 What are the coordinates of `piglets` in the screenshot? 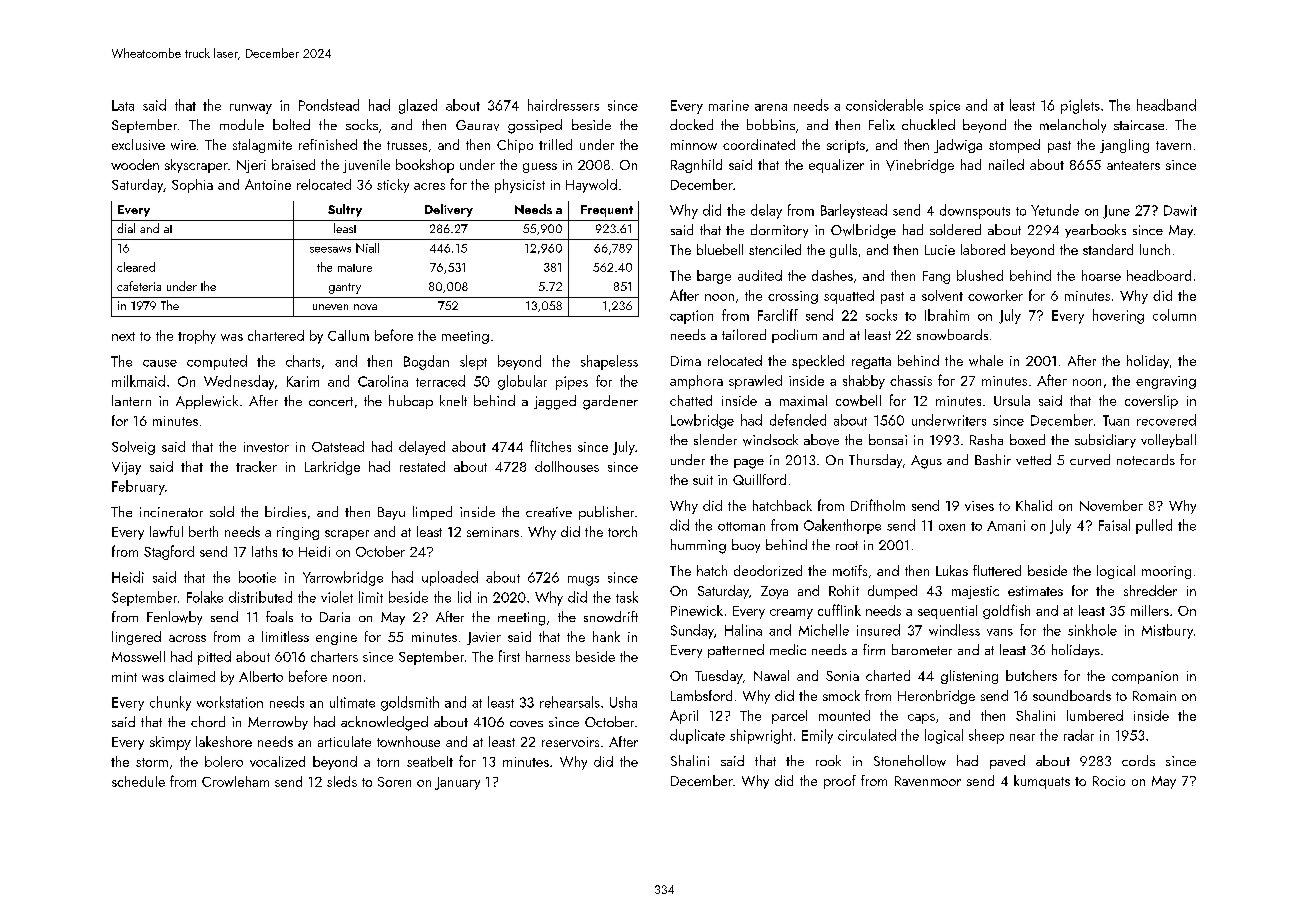 It's located at (1080, 106).
